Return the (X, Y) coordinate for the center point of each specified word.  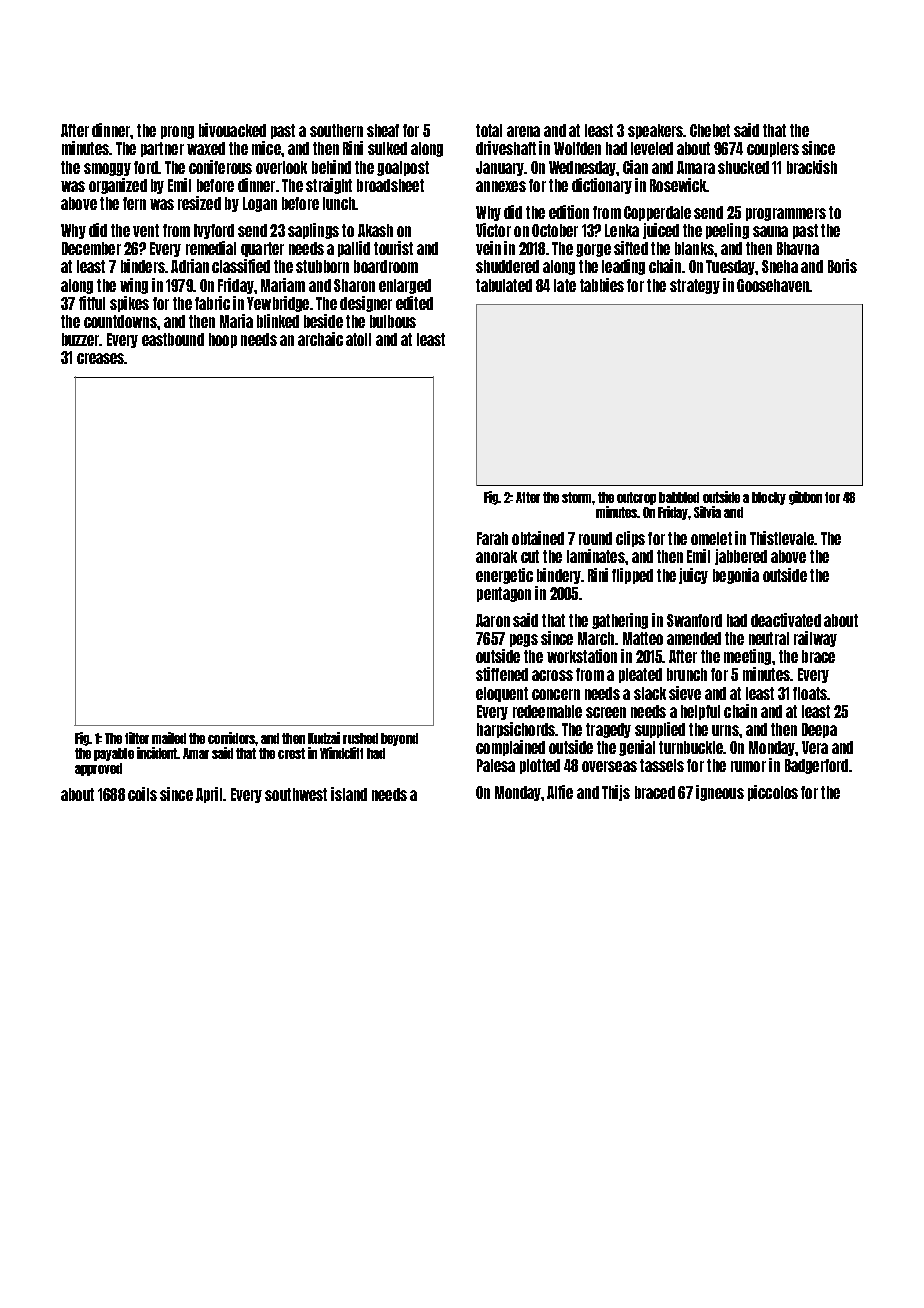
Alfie (560, 792)
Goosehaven (773, 285)
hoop (223, 340)
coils (142, 794)
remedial (211, 248)
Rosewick (678, 185)
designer (366, 304)
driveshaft (506, 148)
